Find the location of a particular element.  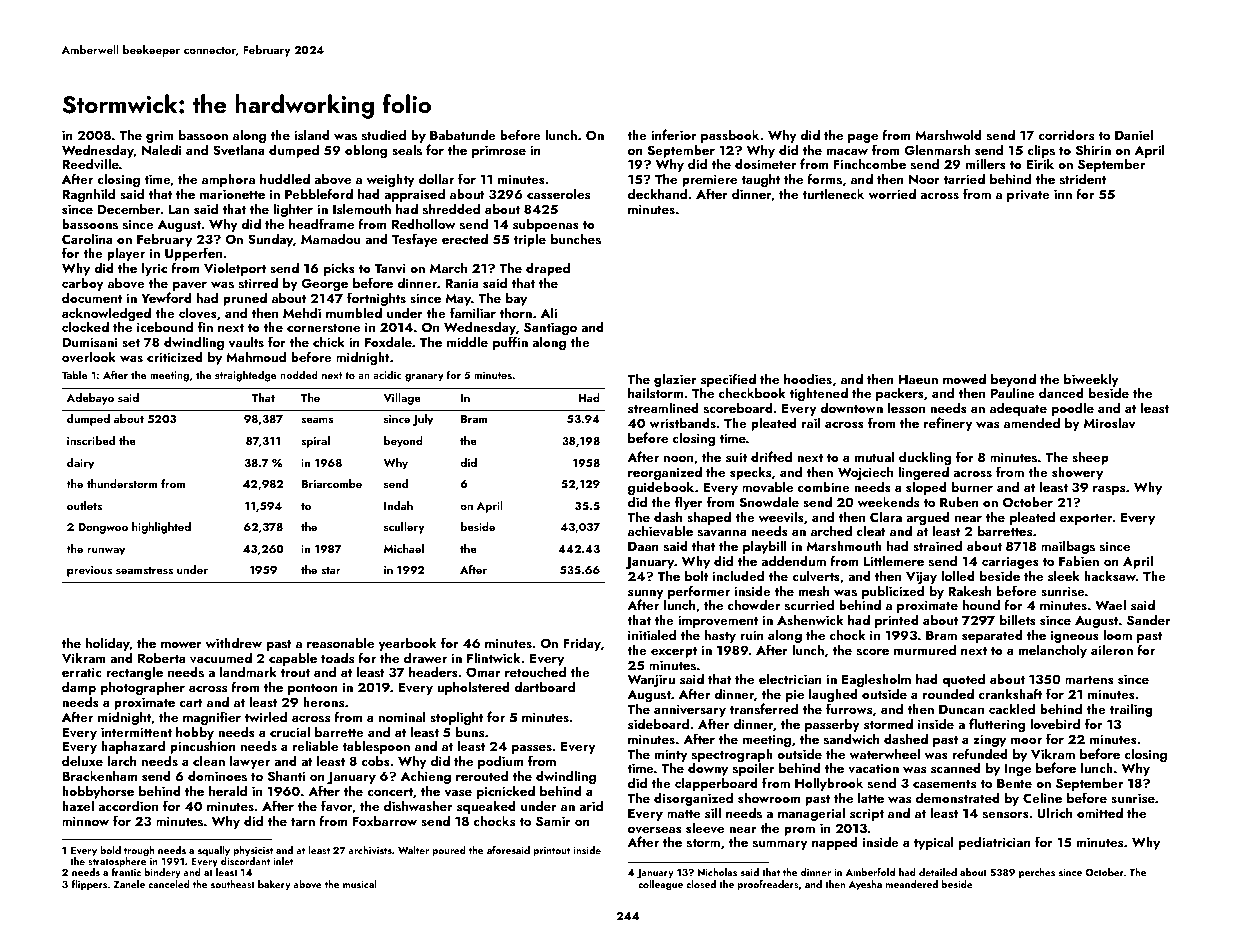

Ayesha is located at coordinates (865, 885).
